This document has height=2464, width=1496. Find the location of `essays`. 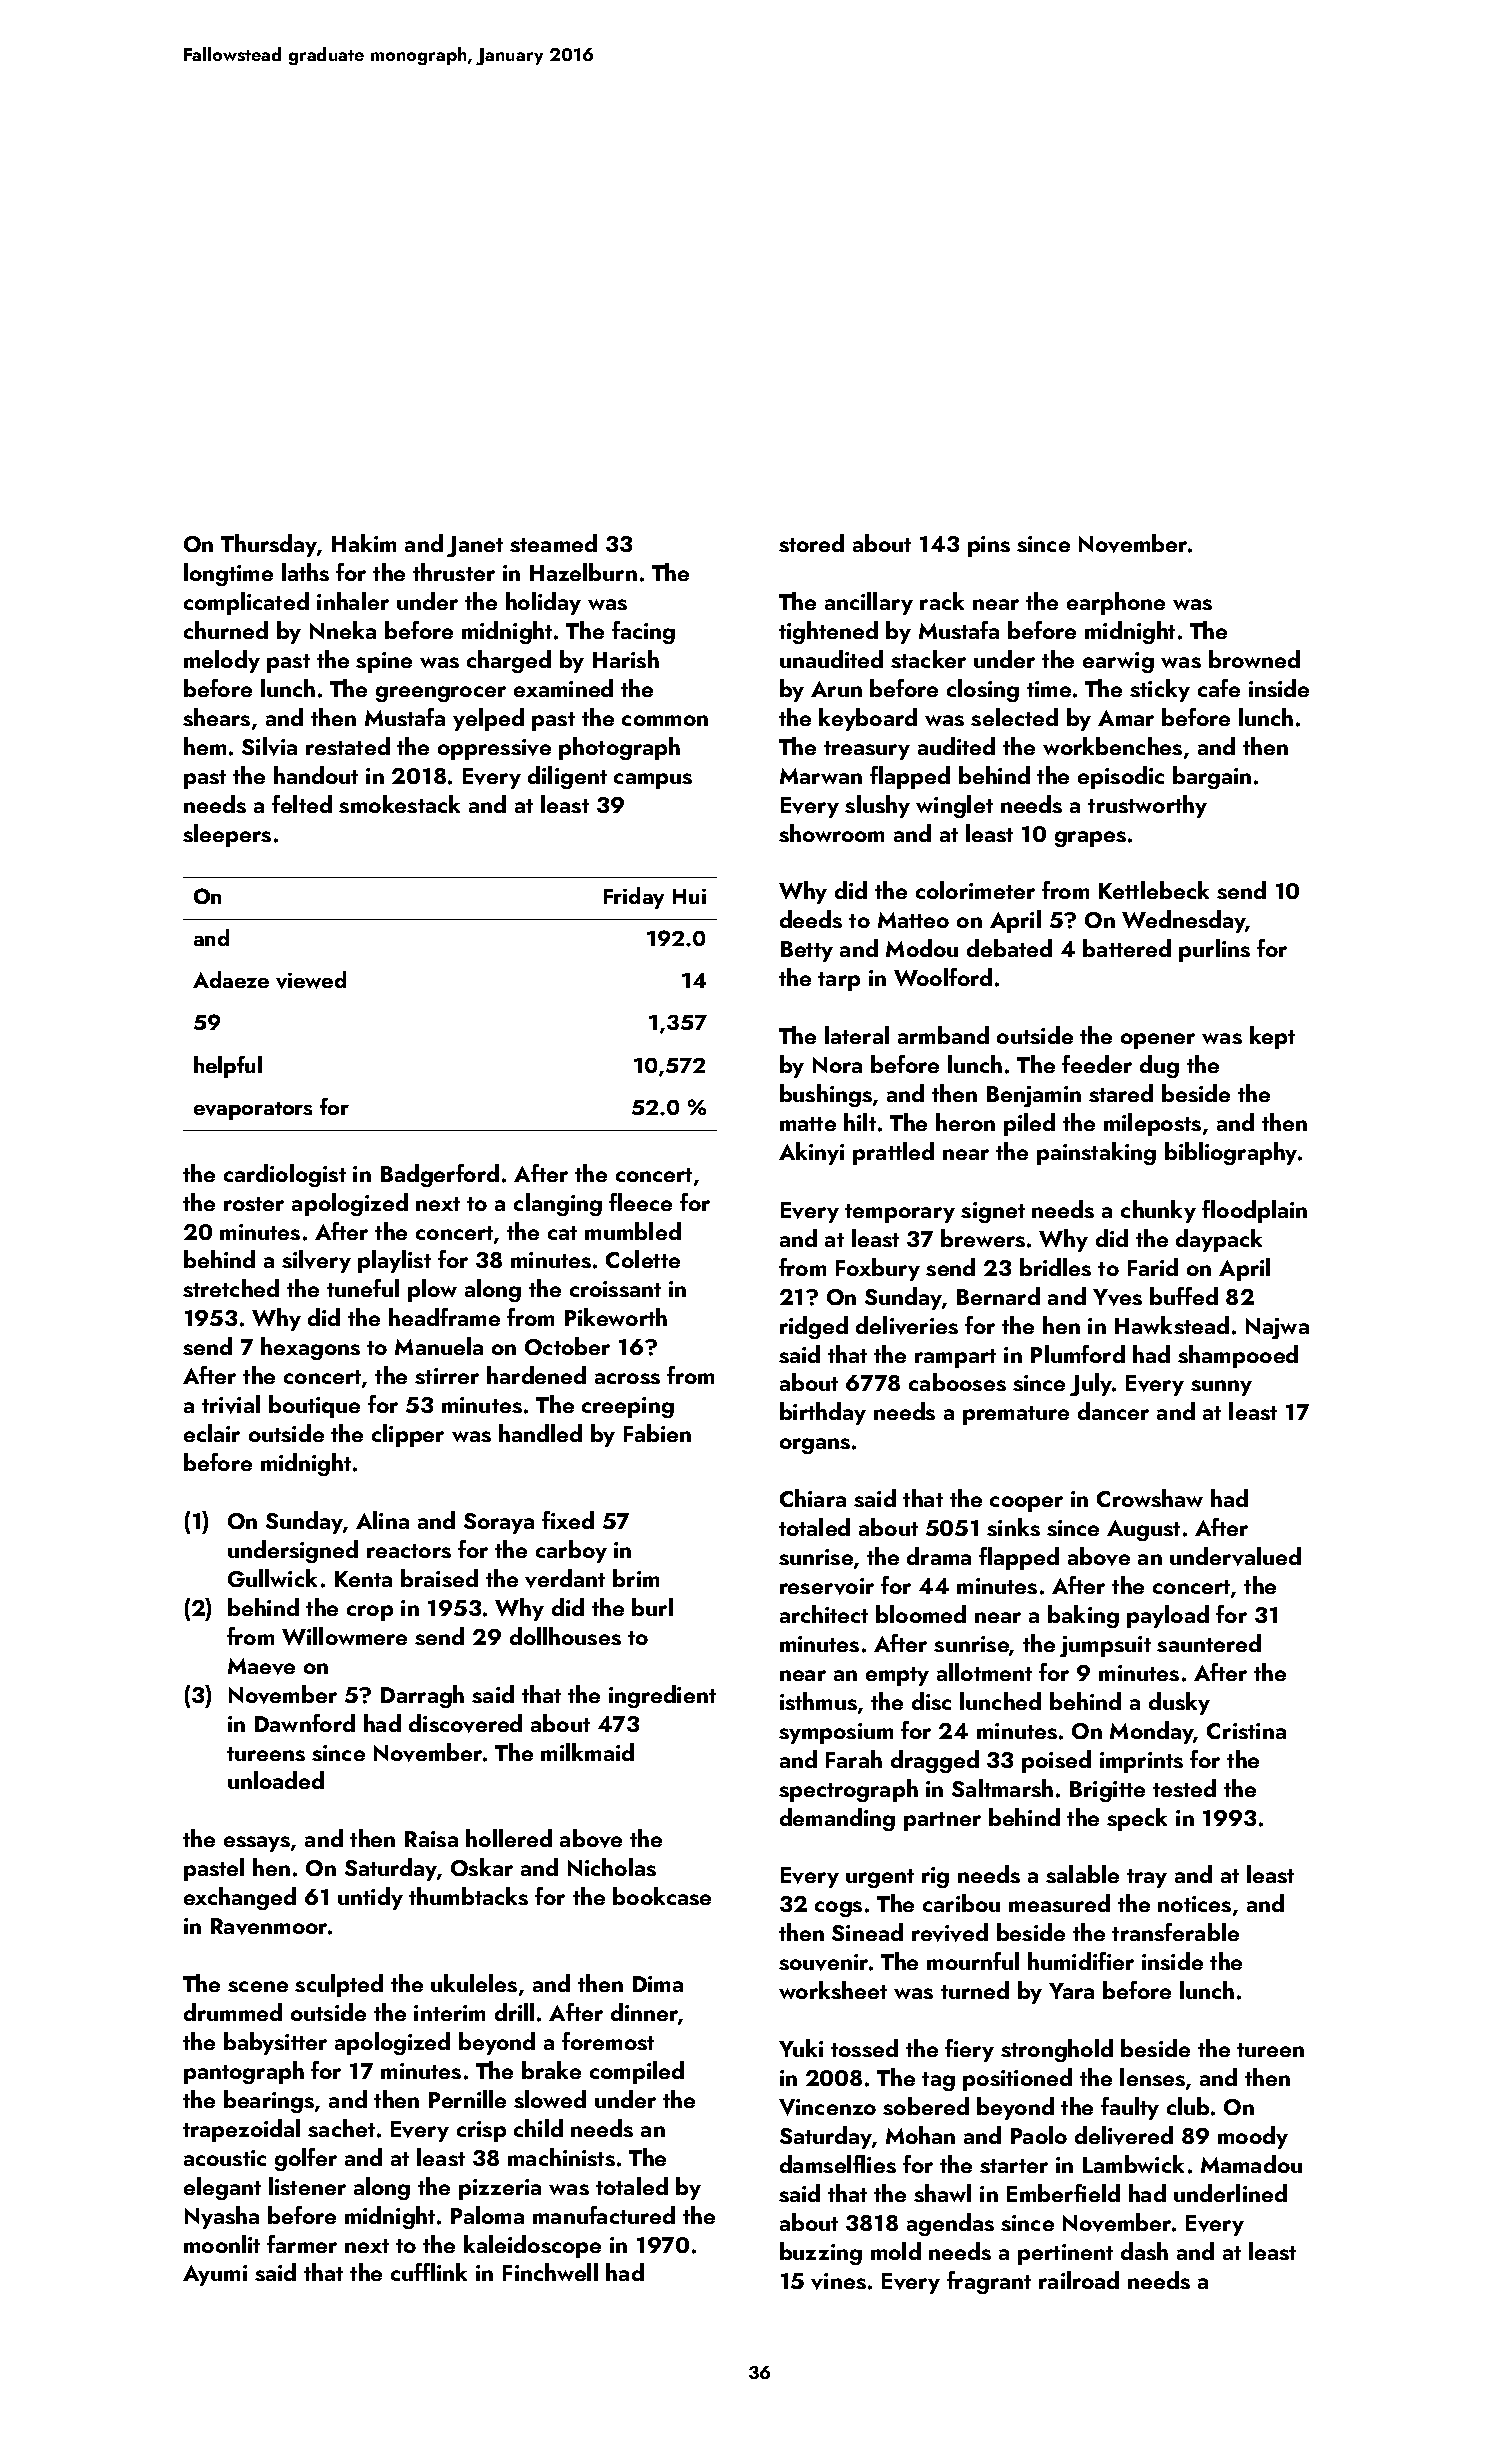

essays is located at coordinates (257, 1844).
